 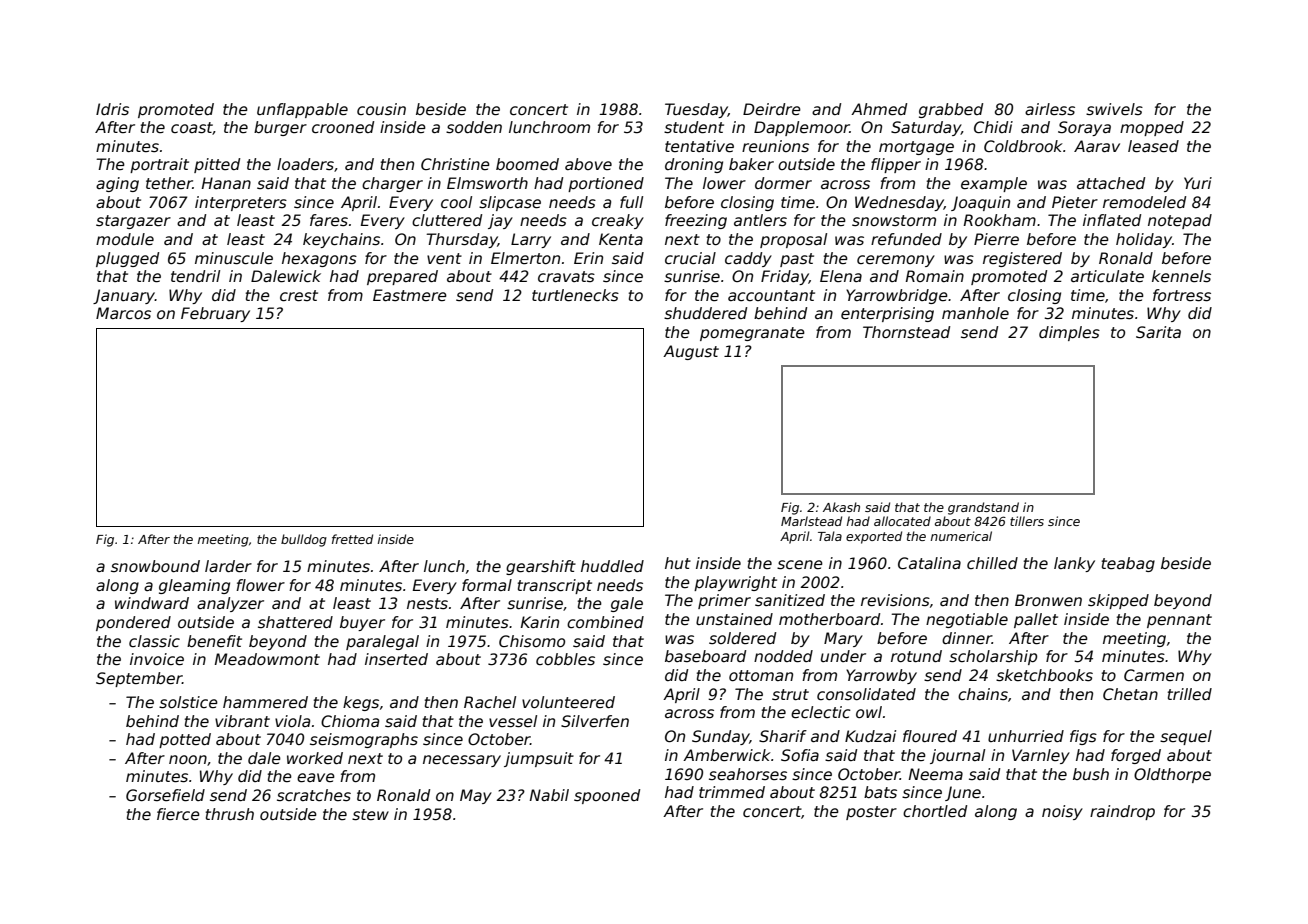 I want to click on Karin, so click(x=540, y=622).
